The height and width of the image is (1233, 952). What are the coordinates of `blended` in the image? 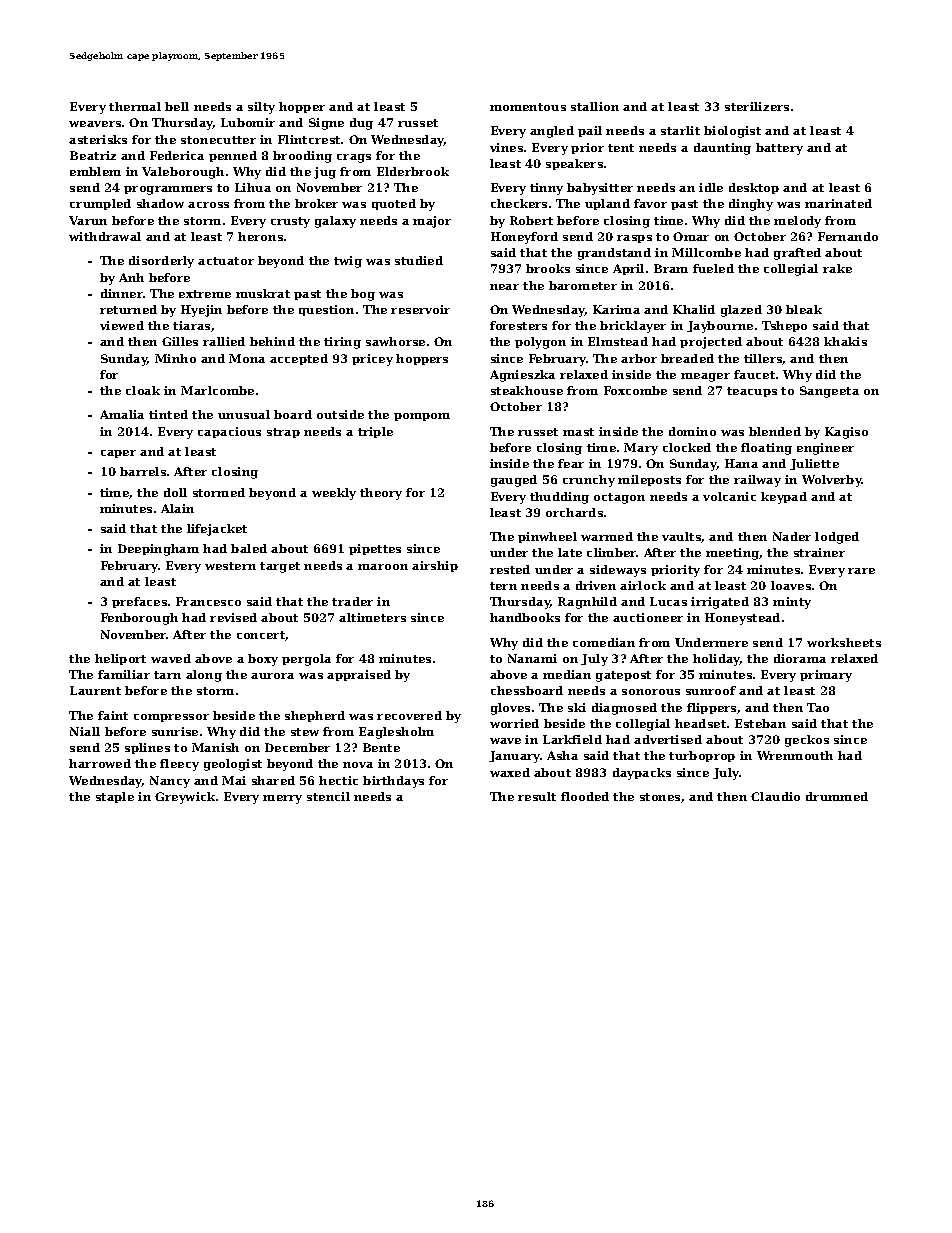 It's located at (775, 431).
